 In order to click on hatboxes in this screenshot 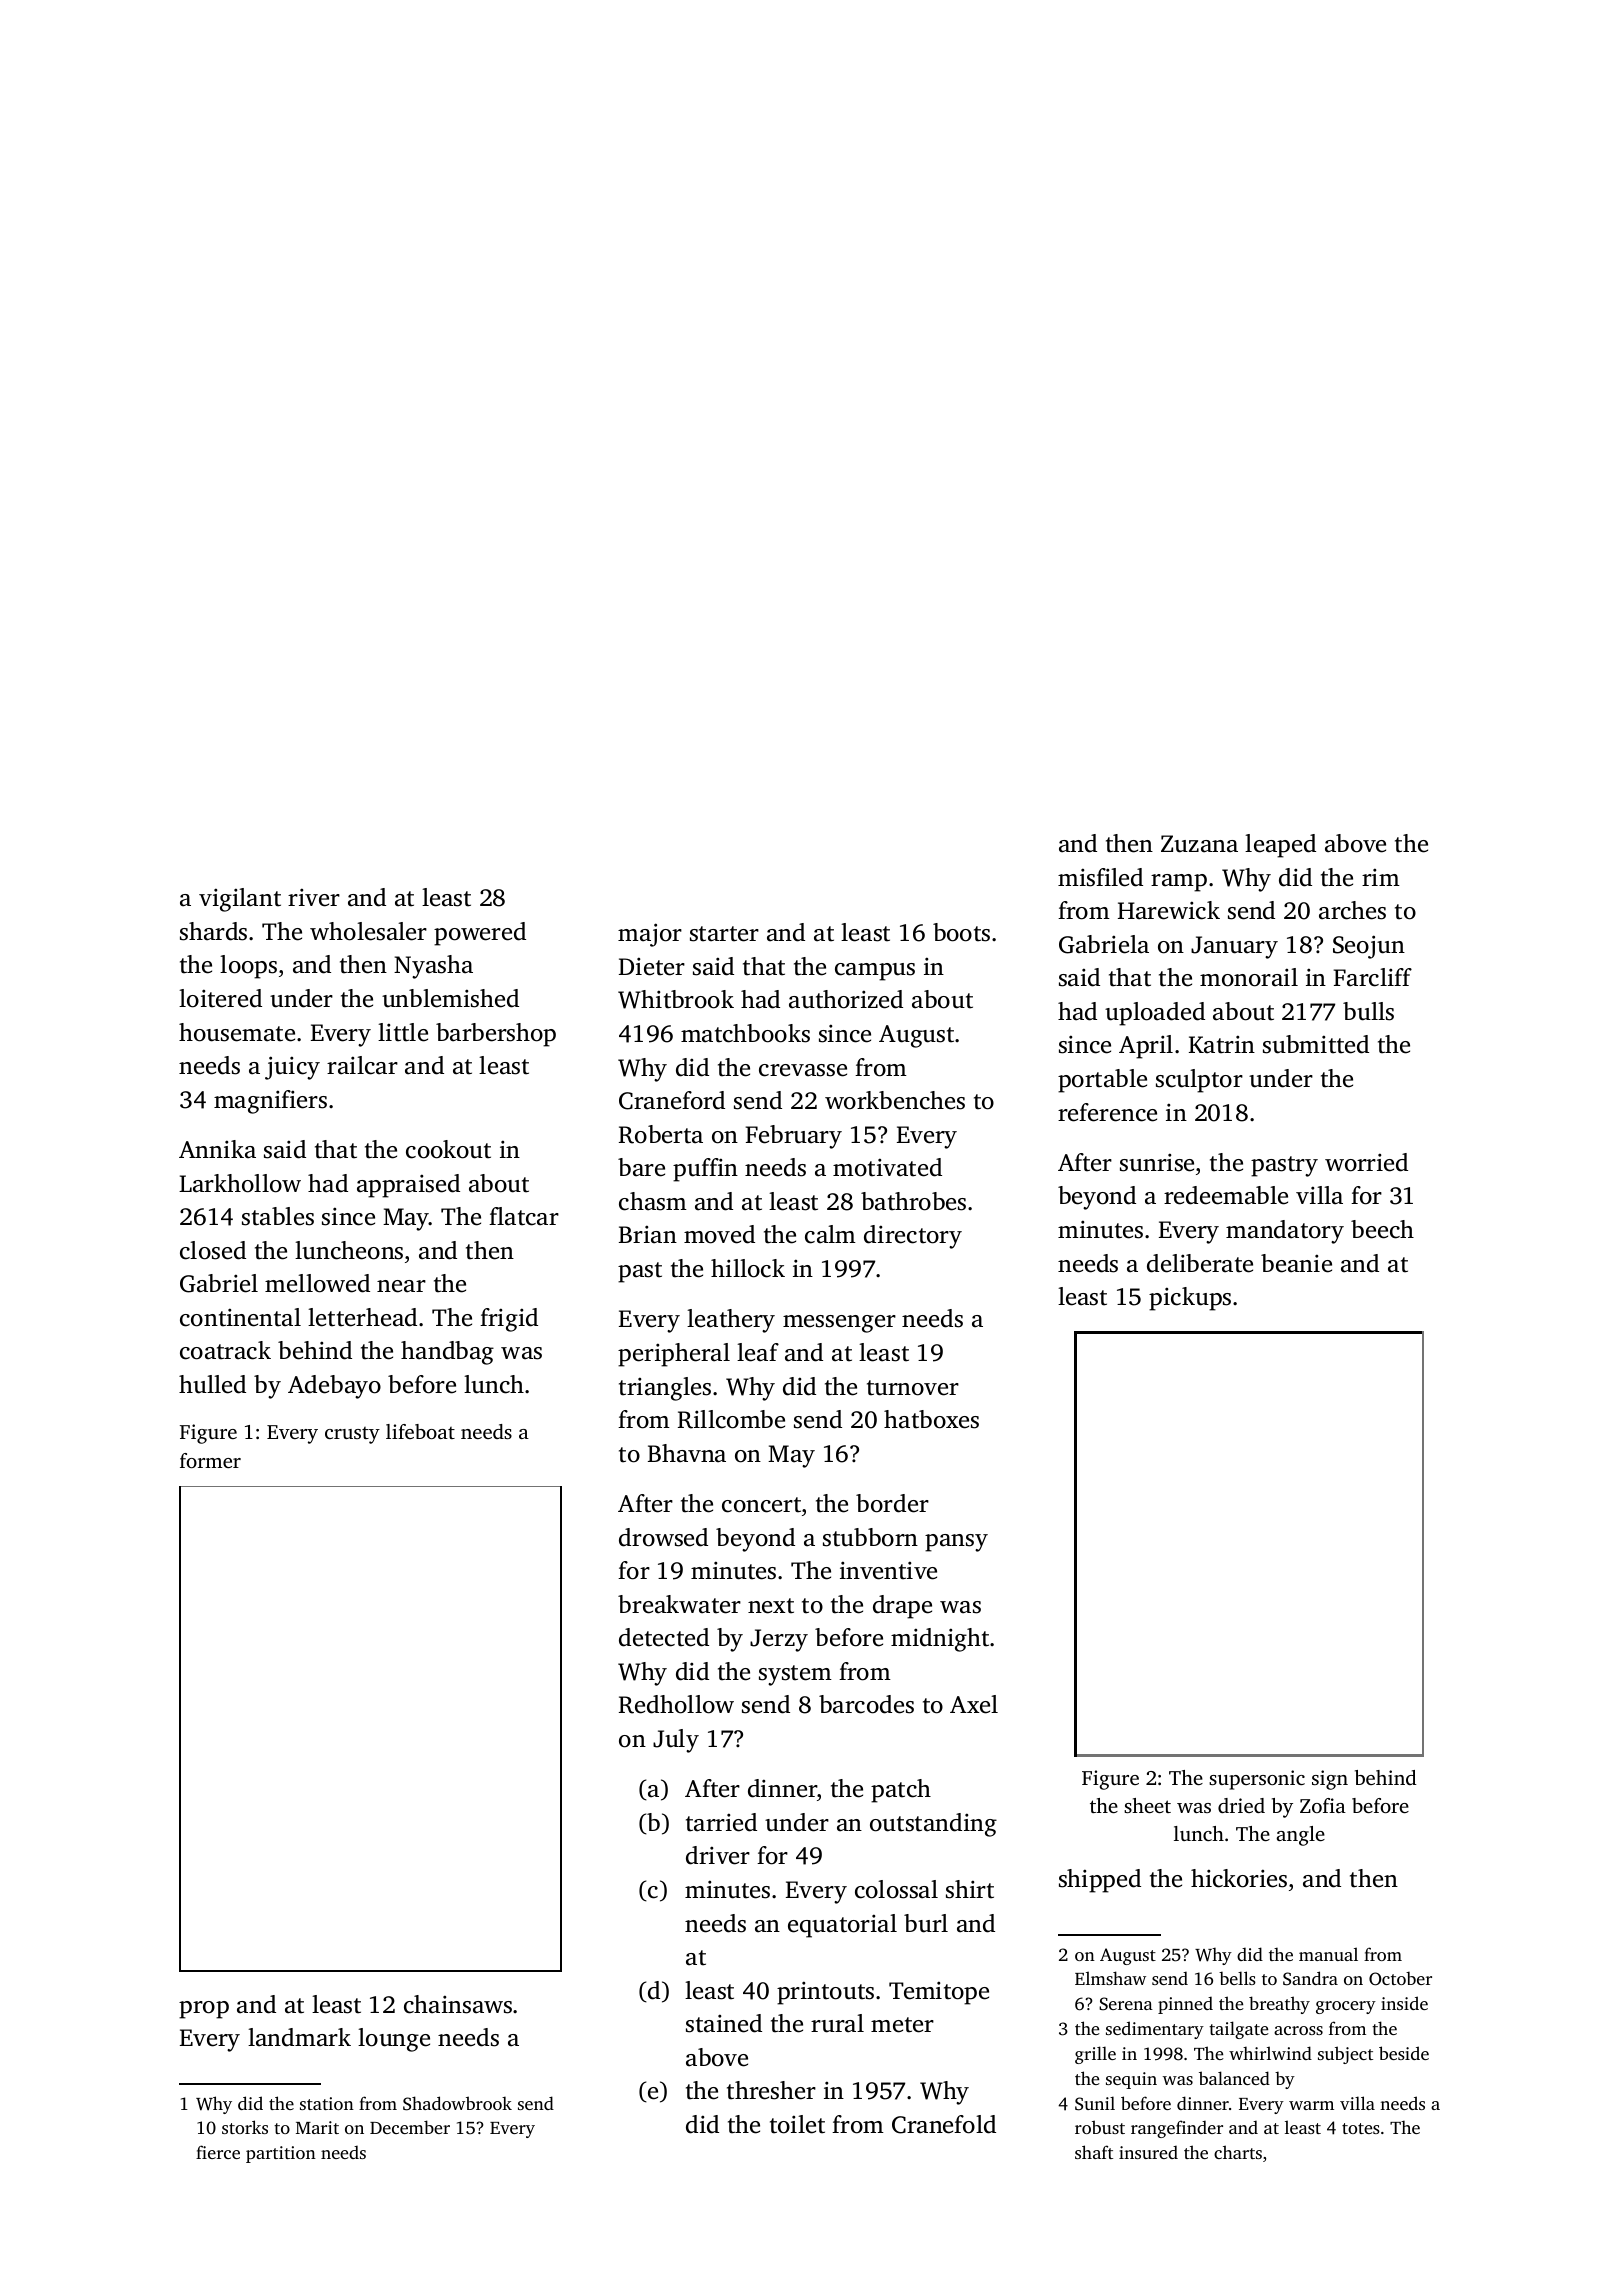, I will do `click(931, 1419)`.
